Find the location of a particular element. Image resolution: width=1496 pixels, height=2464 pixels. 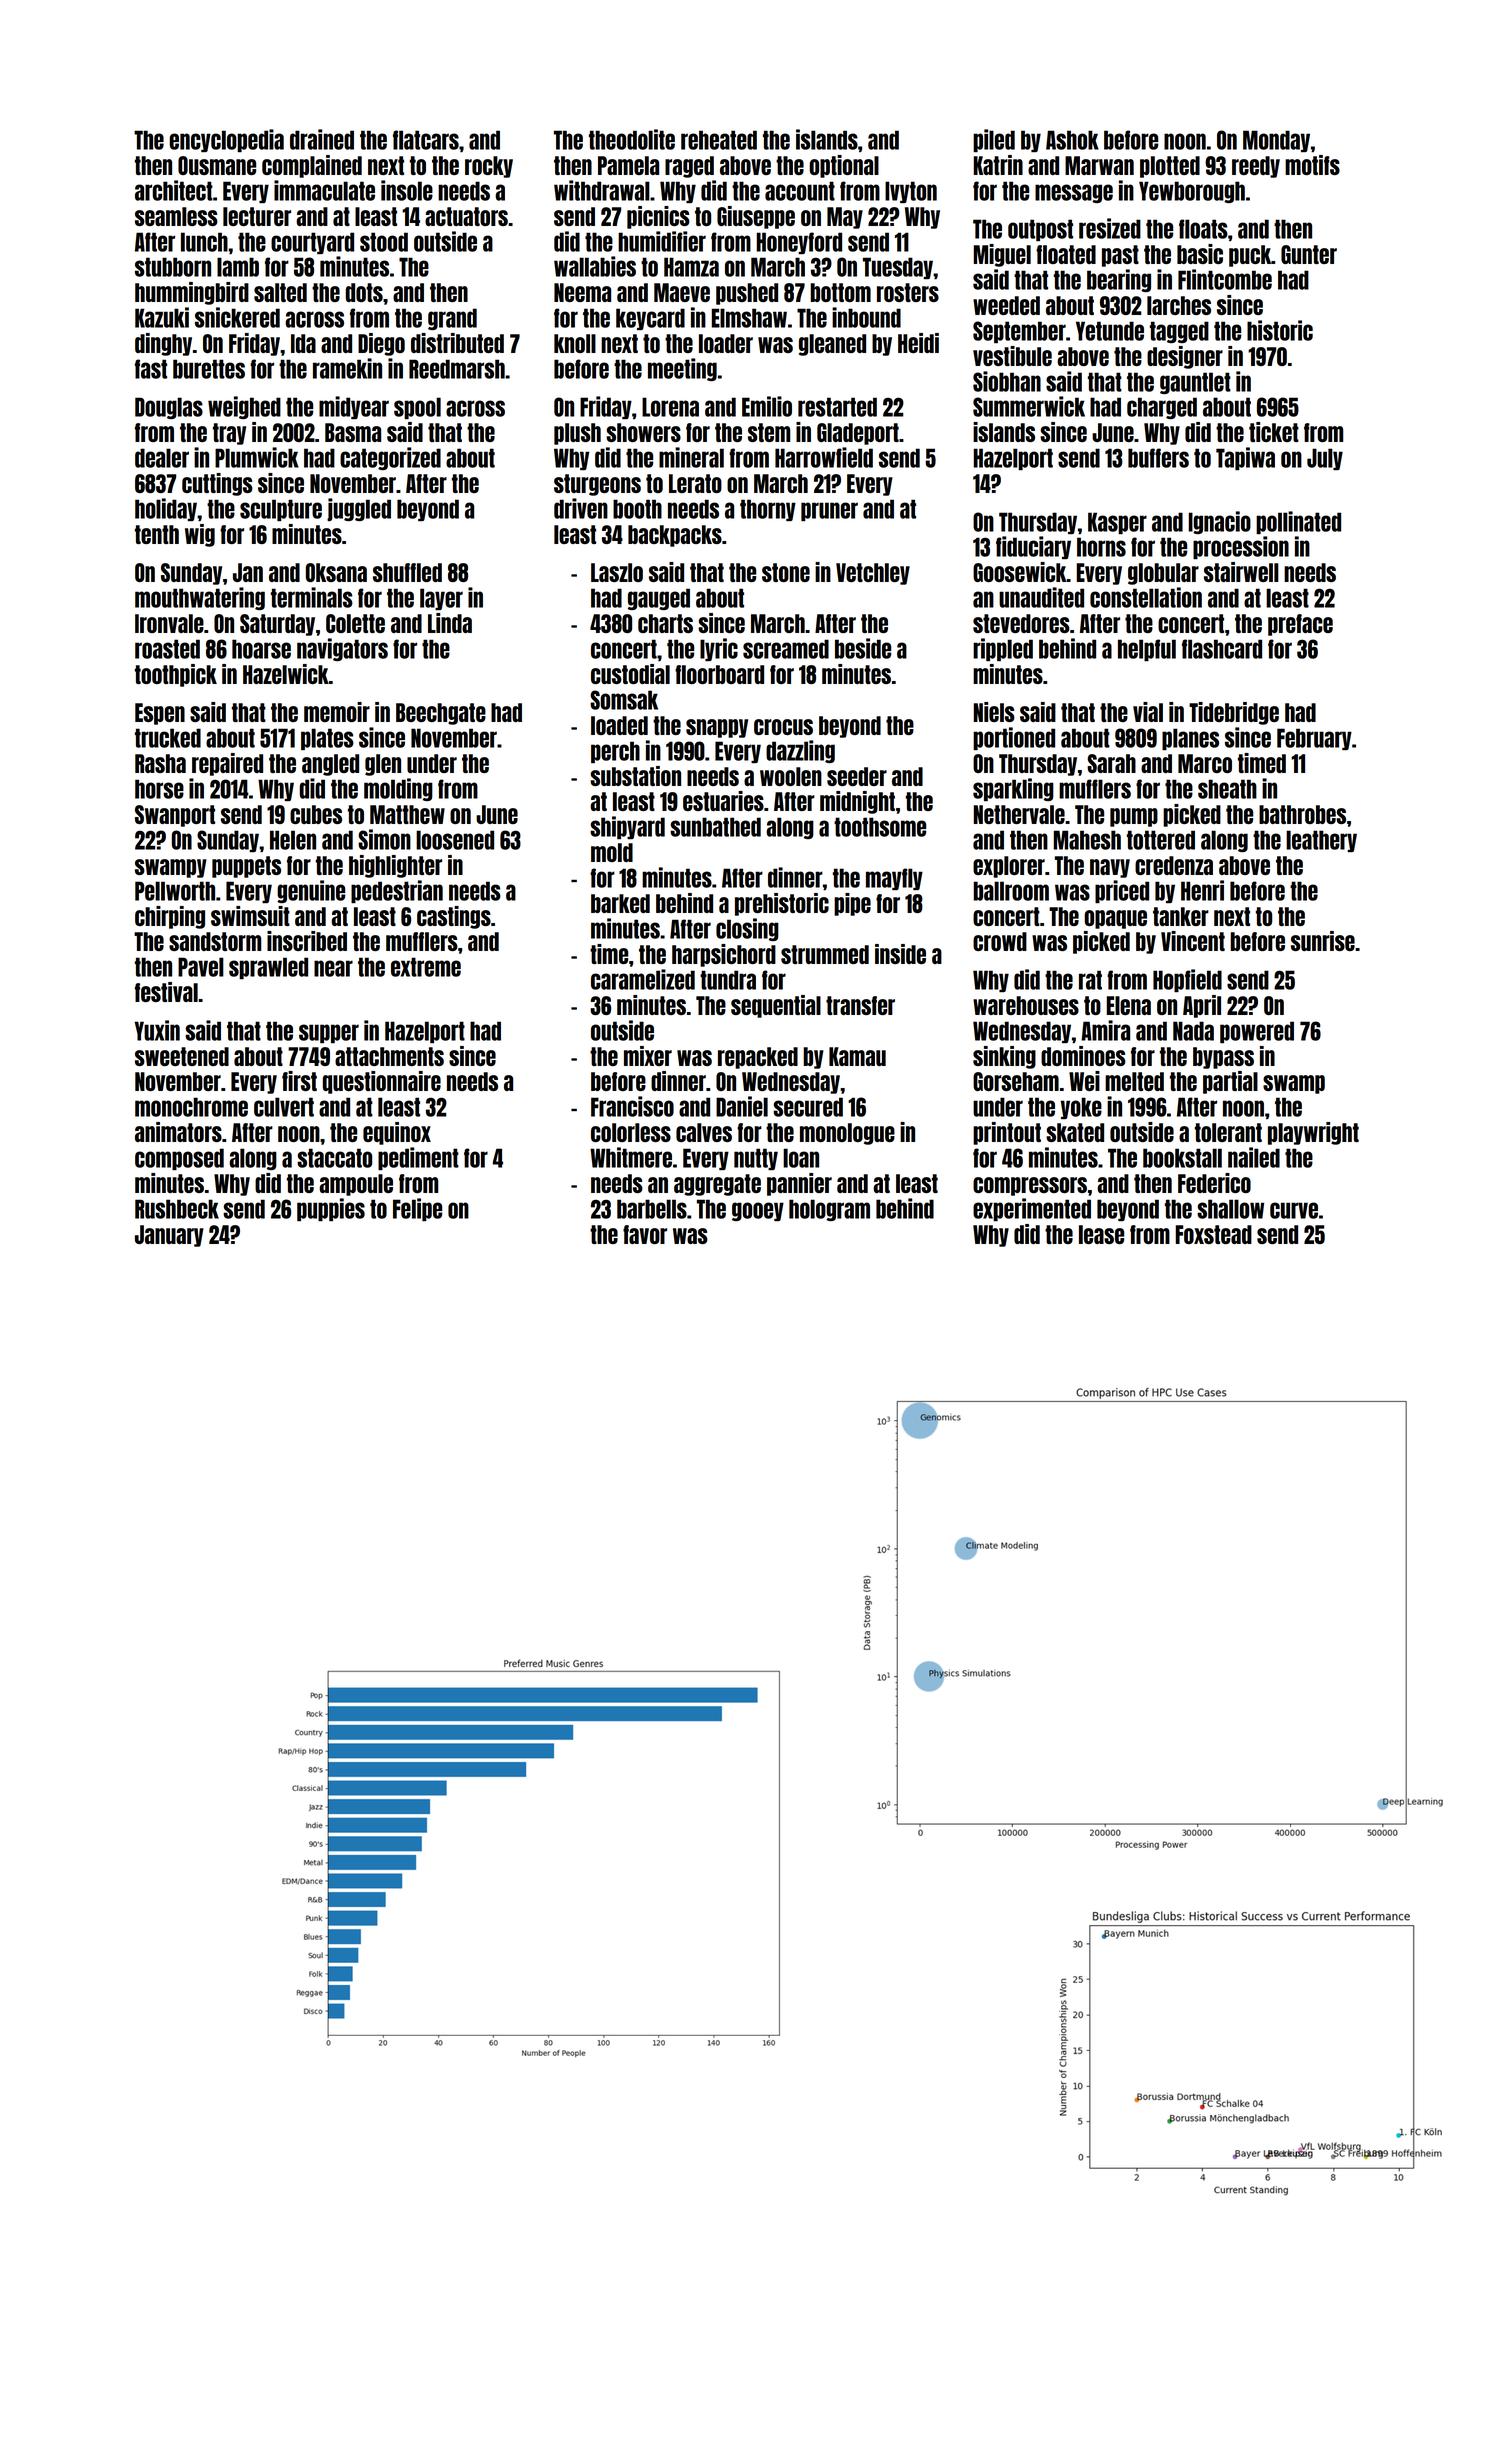

encyclopedia is located at coordinates (226, 140).
